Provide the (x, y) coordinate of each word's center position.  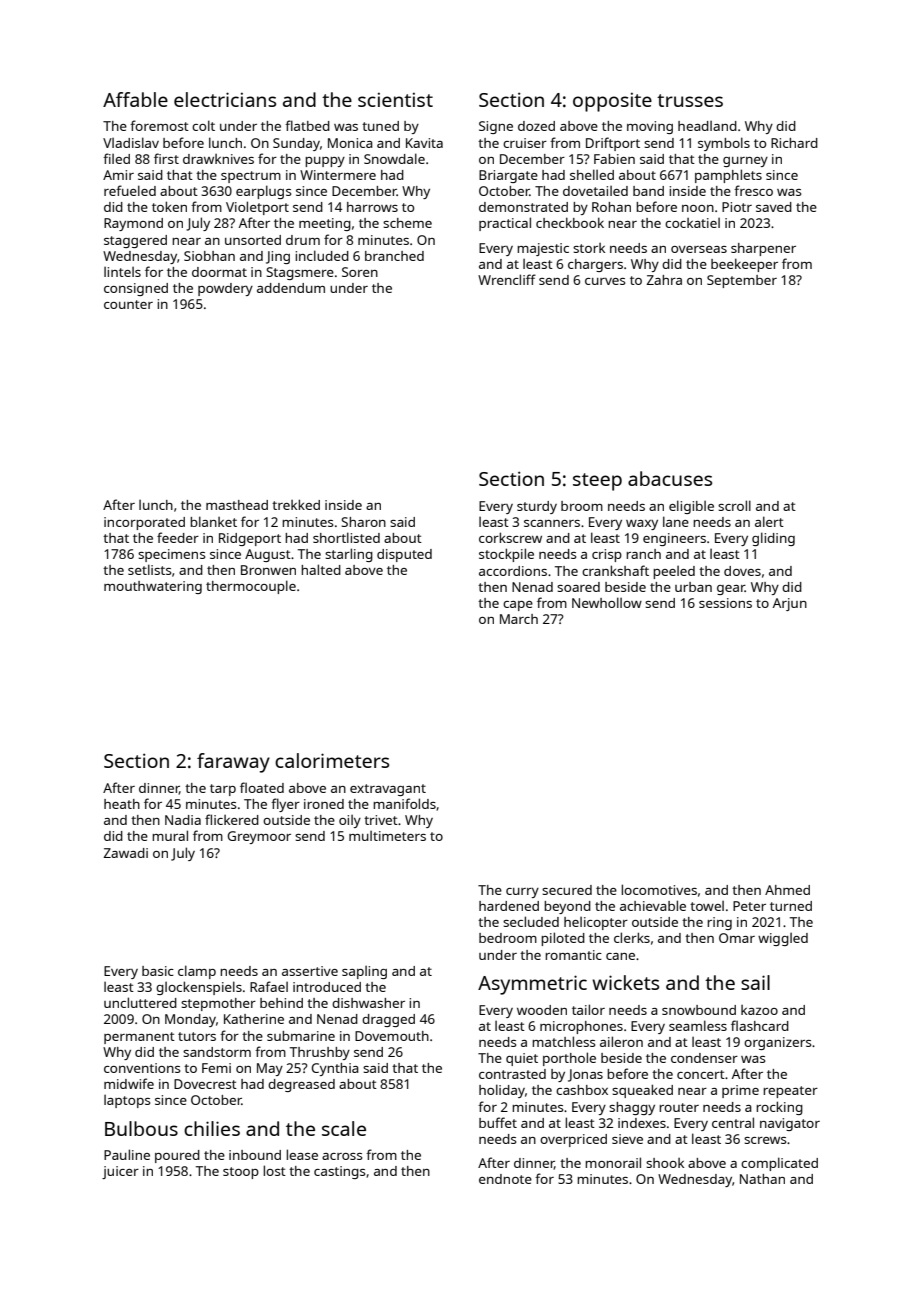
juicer (120, 1172)
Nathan (762, 1179)
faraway (233, 763)
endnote (505, 1179)
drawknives (218, 159)
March (519, 619)
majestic (543, 249)
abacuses (670, 478)
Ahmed (787, 890)
